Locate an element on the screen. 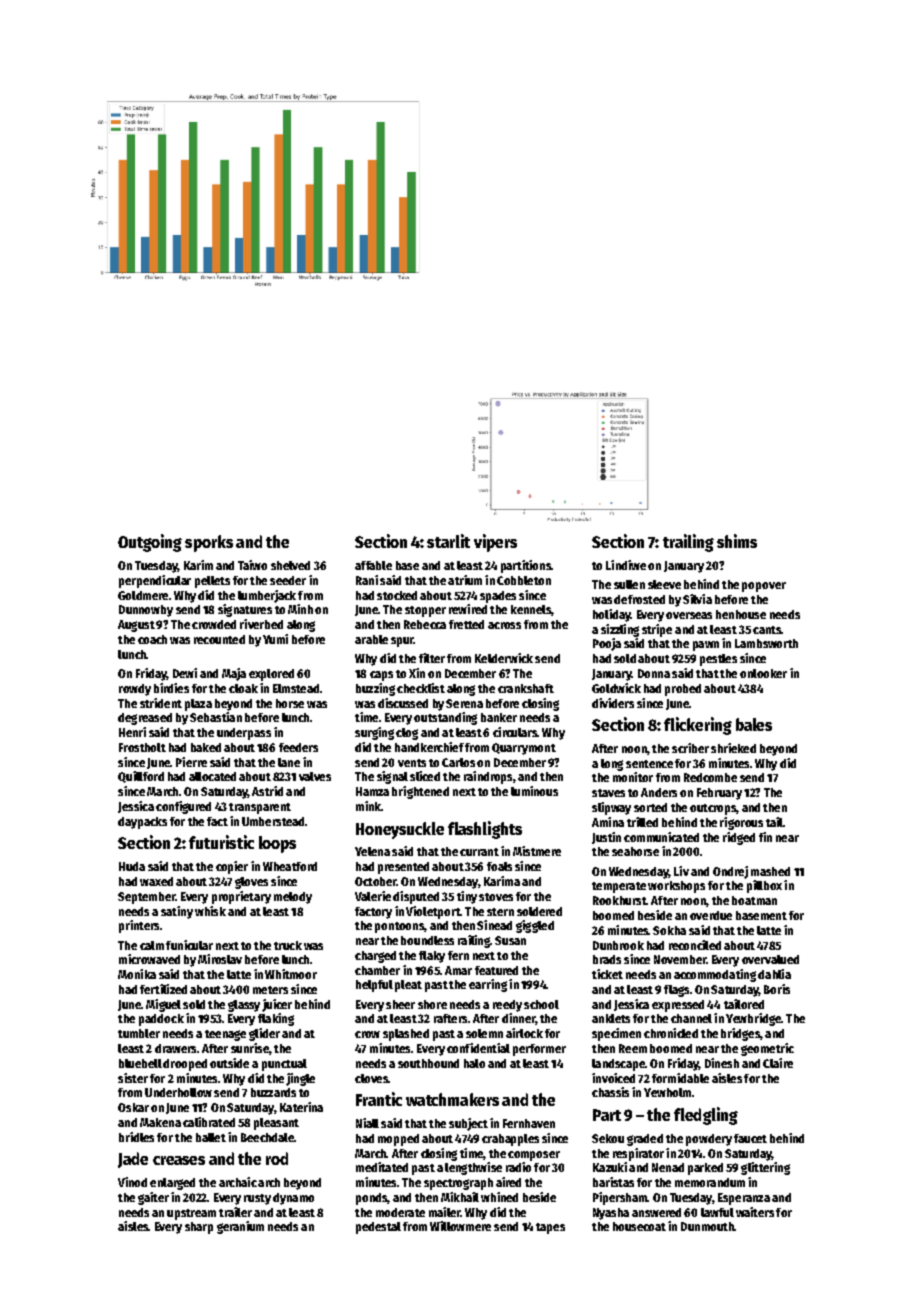  Donna is located at coordinates (654, 673).
